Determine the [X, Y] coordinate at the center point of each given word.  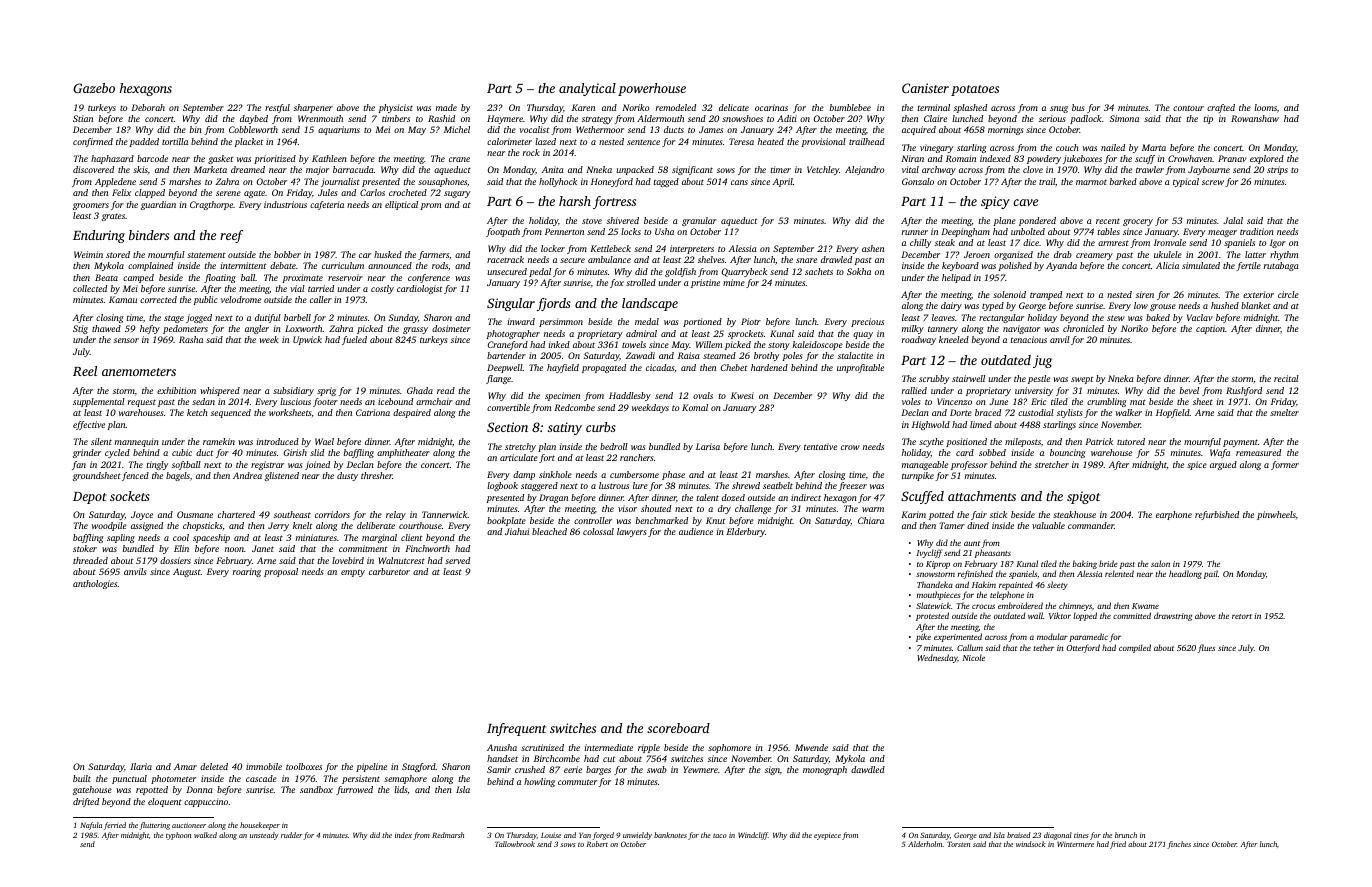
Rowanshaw [1255, 118]
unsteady [264, 836]
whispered [220, 391]
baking [1085, 564]
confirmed [93, 142]
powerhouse [652, 89]
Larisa [708, 446]
